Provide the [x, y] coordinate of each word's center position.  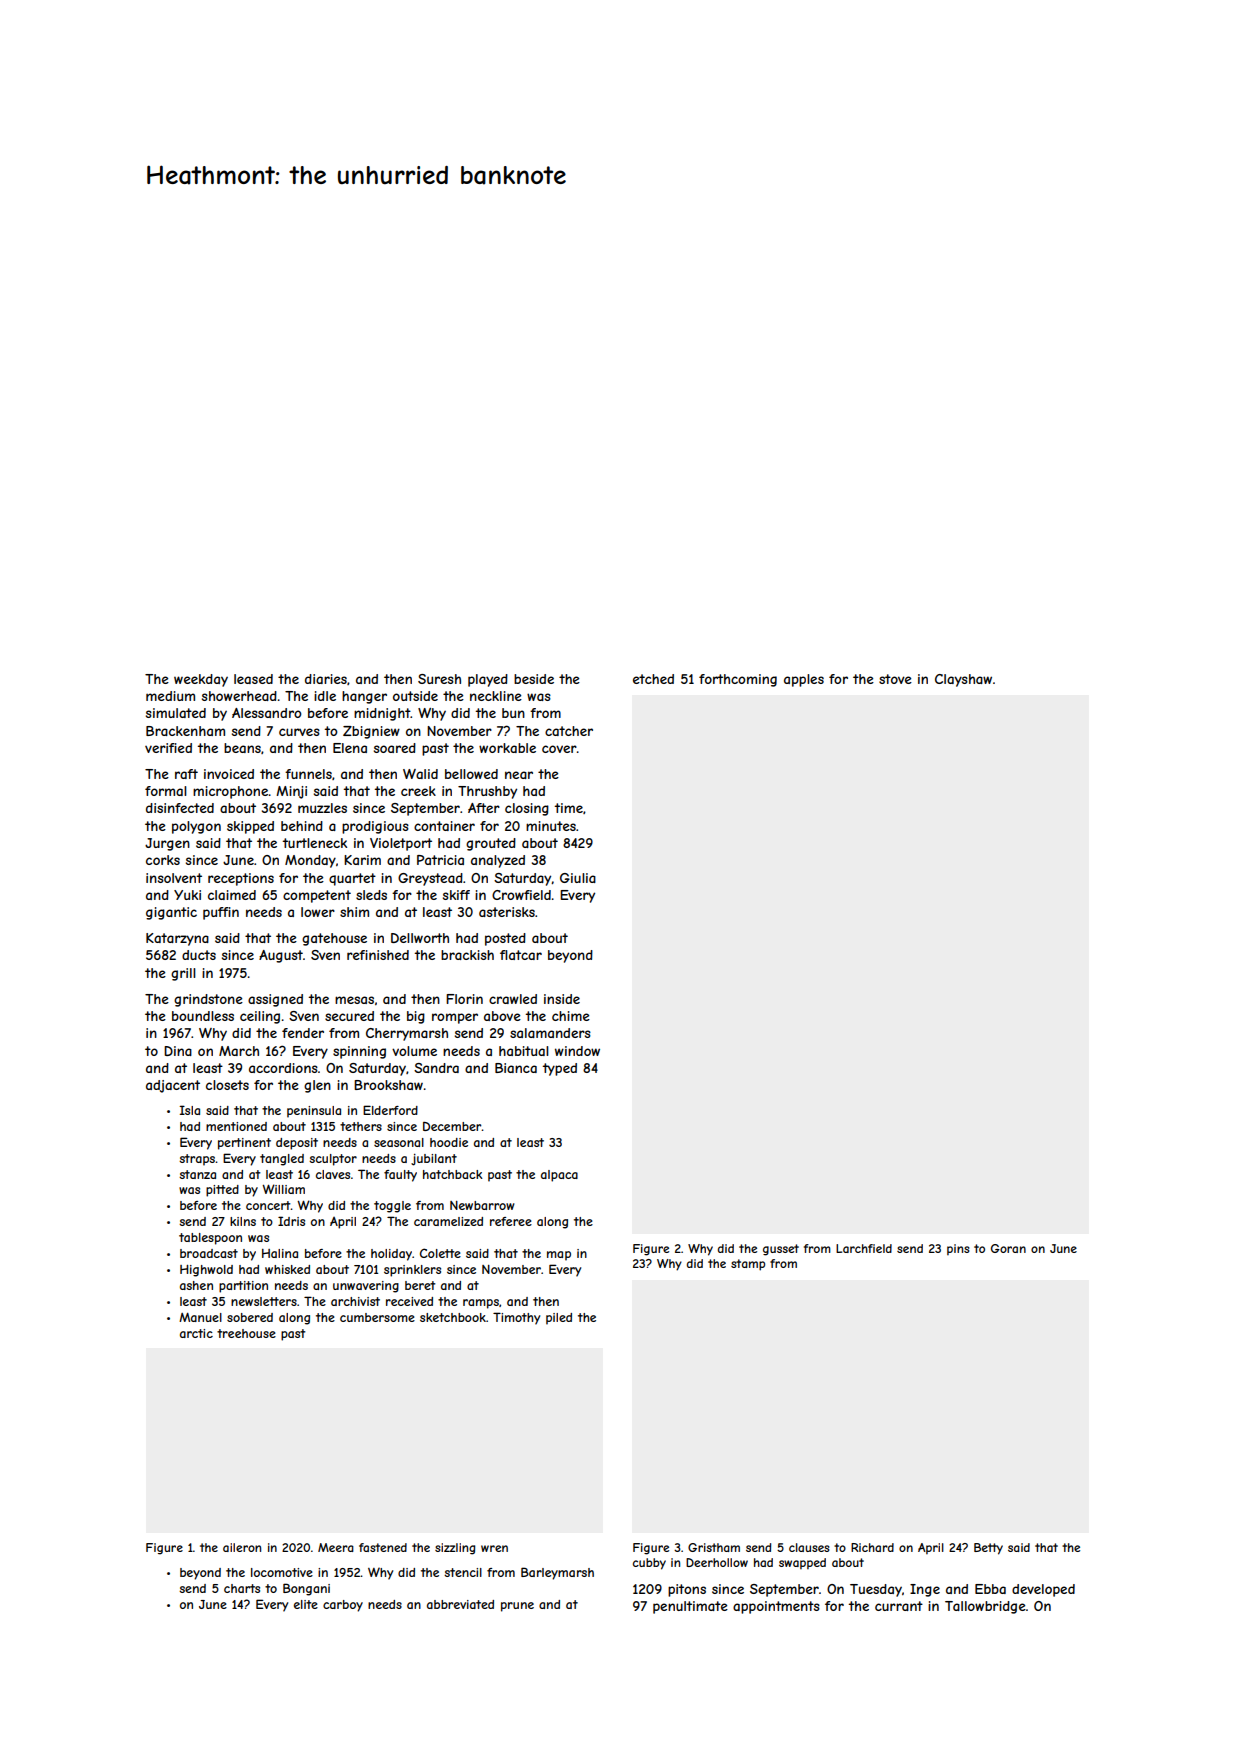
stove [895, 679]
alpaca [559, 1176]
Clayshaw [963, 680]
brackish [467, 955]
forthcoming [738, 680]
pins [958, 1249]
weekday [201, 680]
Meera [336, 1547]
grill [183, 974]
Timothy [516, 1318]
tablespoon [210, 1239]
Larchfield [864, 1248]
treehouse [246, 1333]
